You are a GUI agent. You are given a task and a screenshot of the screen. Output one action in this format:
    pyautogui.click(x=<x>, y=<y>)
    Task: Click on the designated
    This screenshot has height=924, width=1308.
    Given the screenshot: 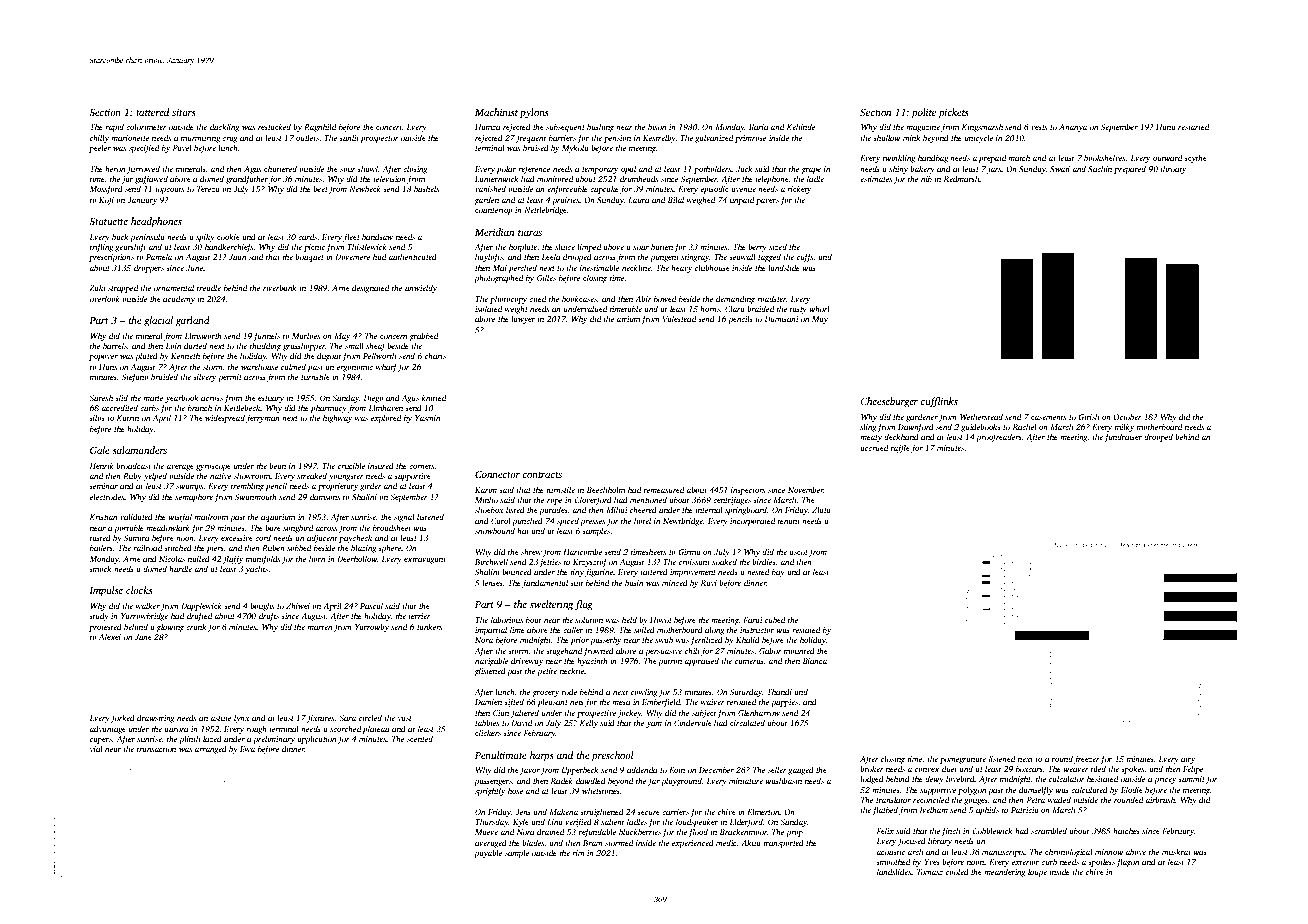 What is the action you would take?
    pyautogui.click(x=370, y=288)
